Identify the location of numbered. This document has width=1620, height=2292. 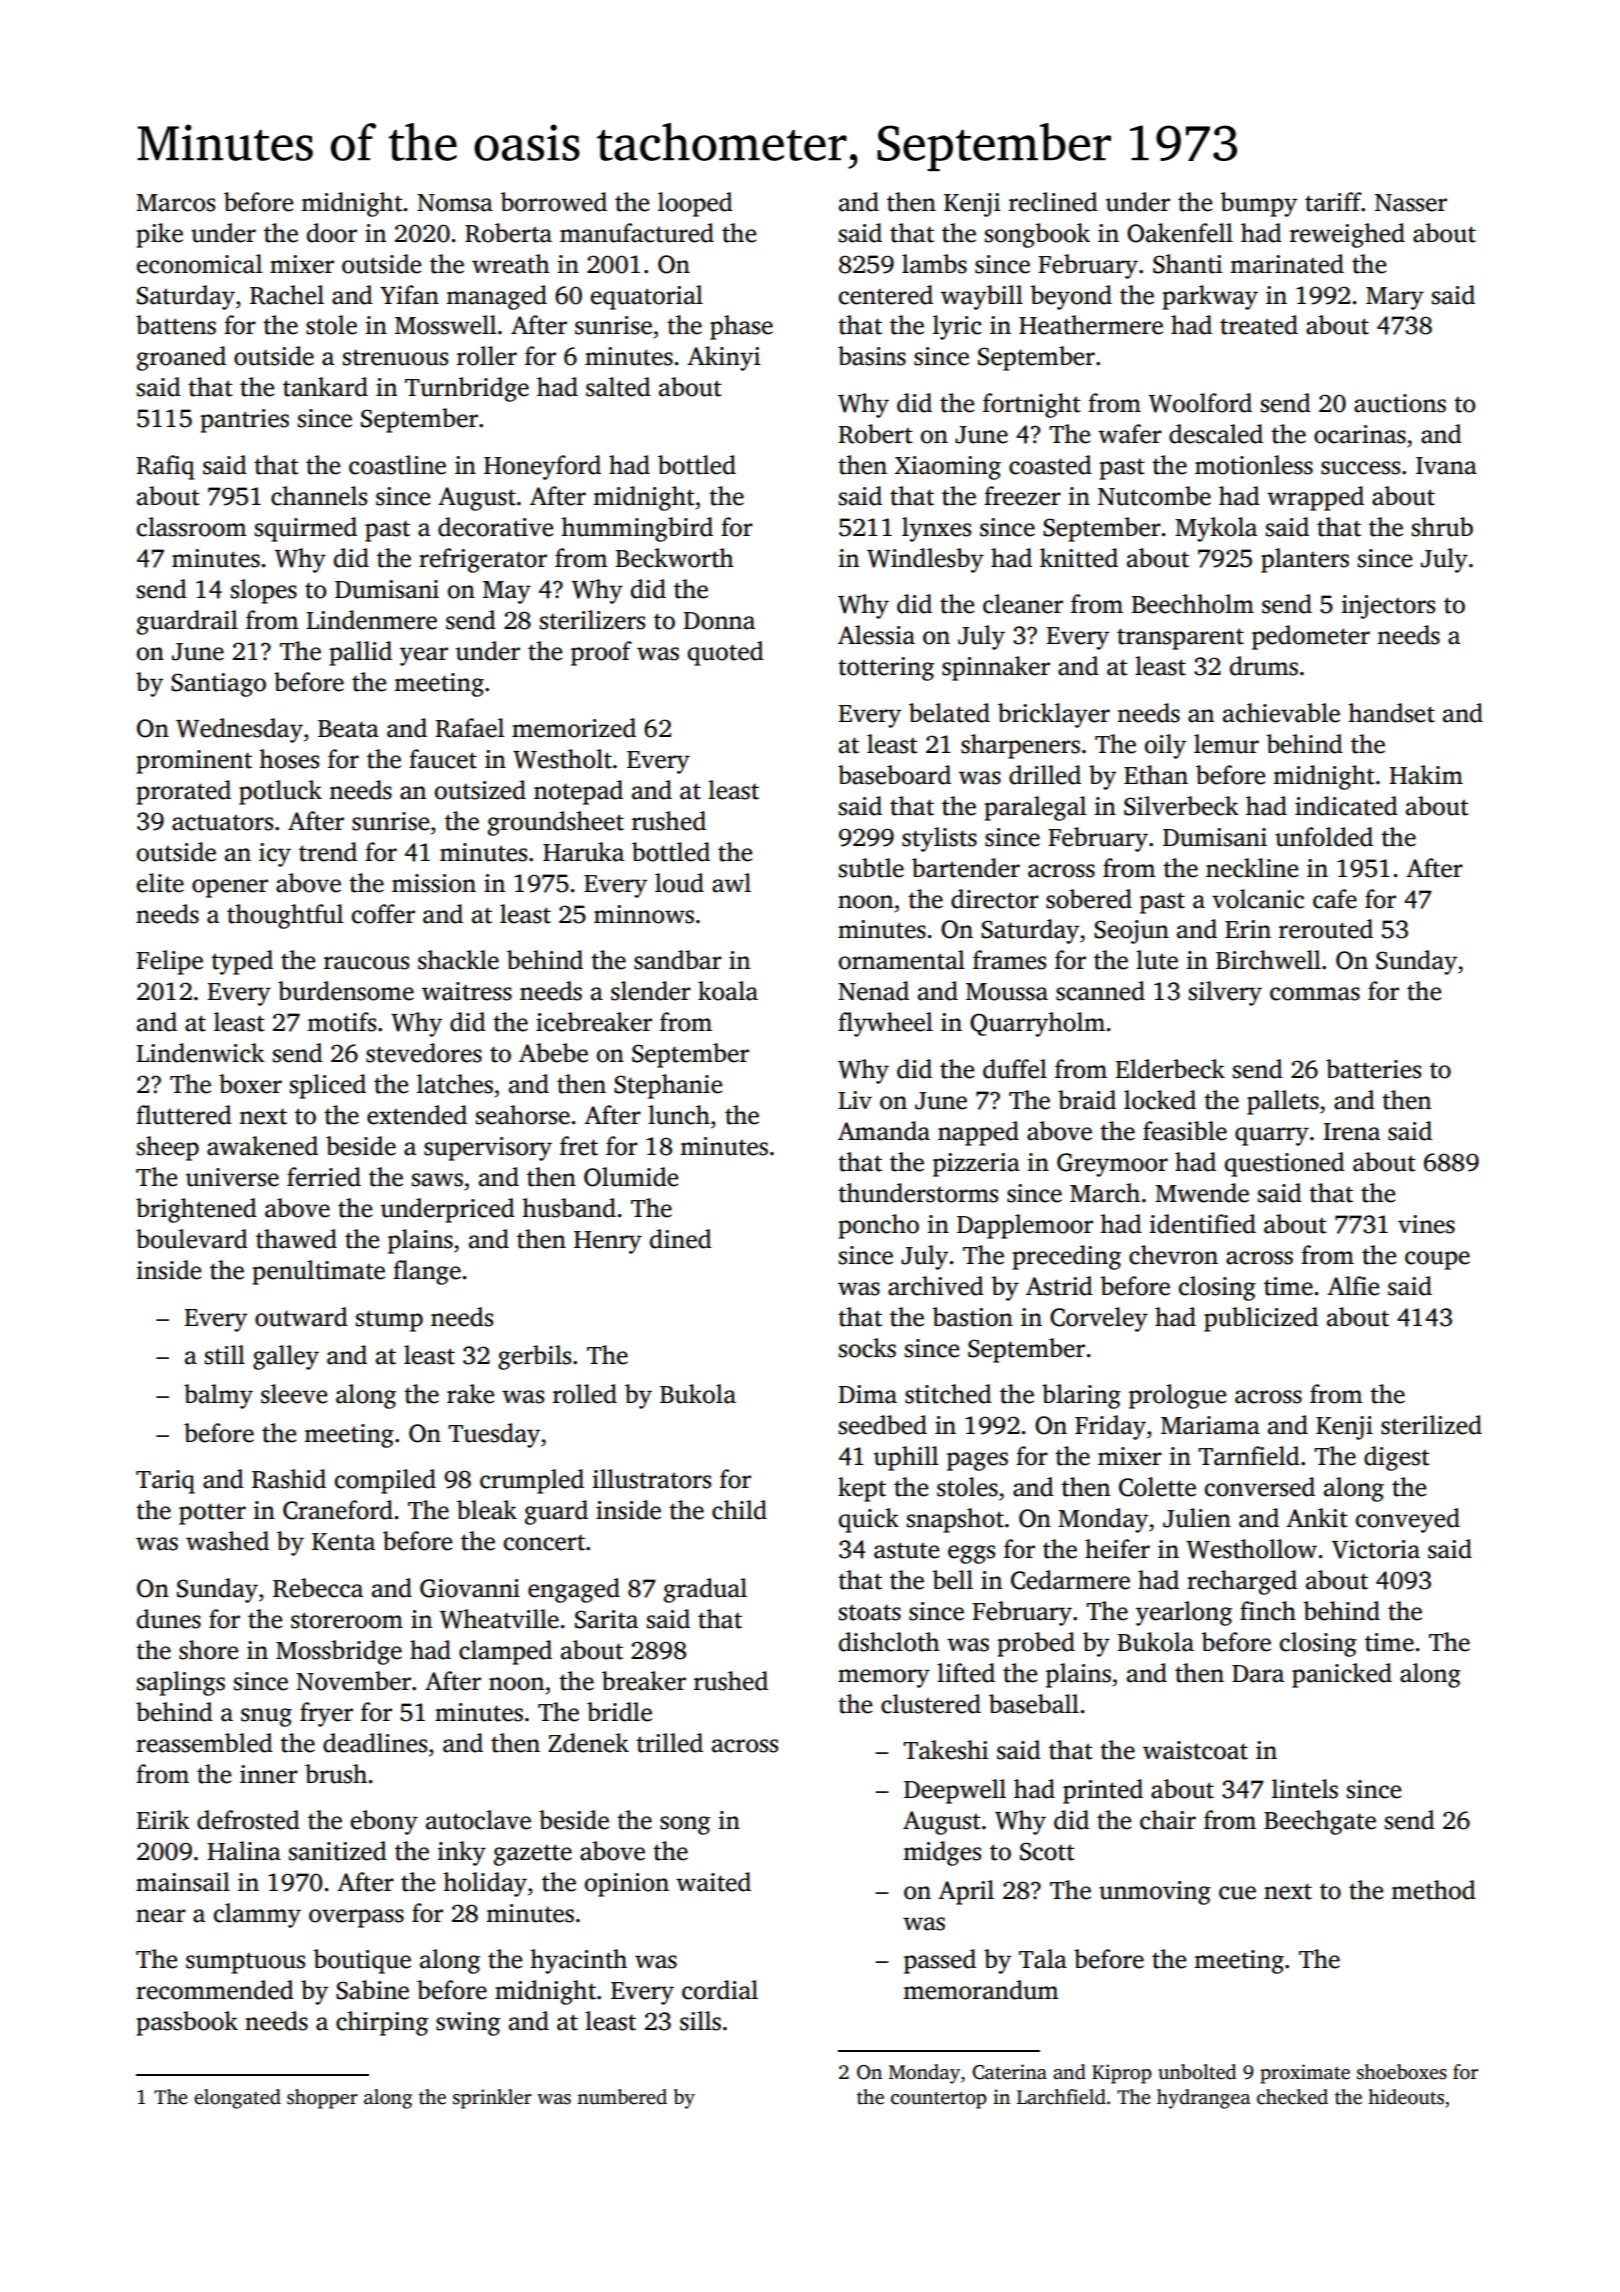
(622, 2097).
